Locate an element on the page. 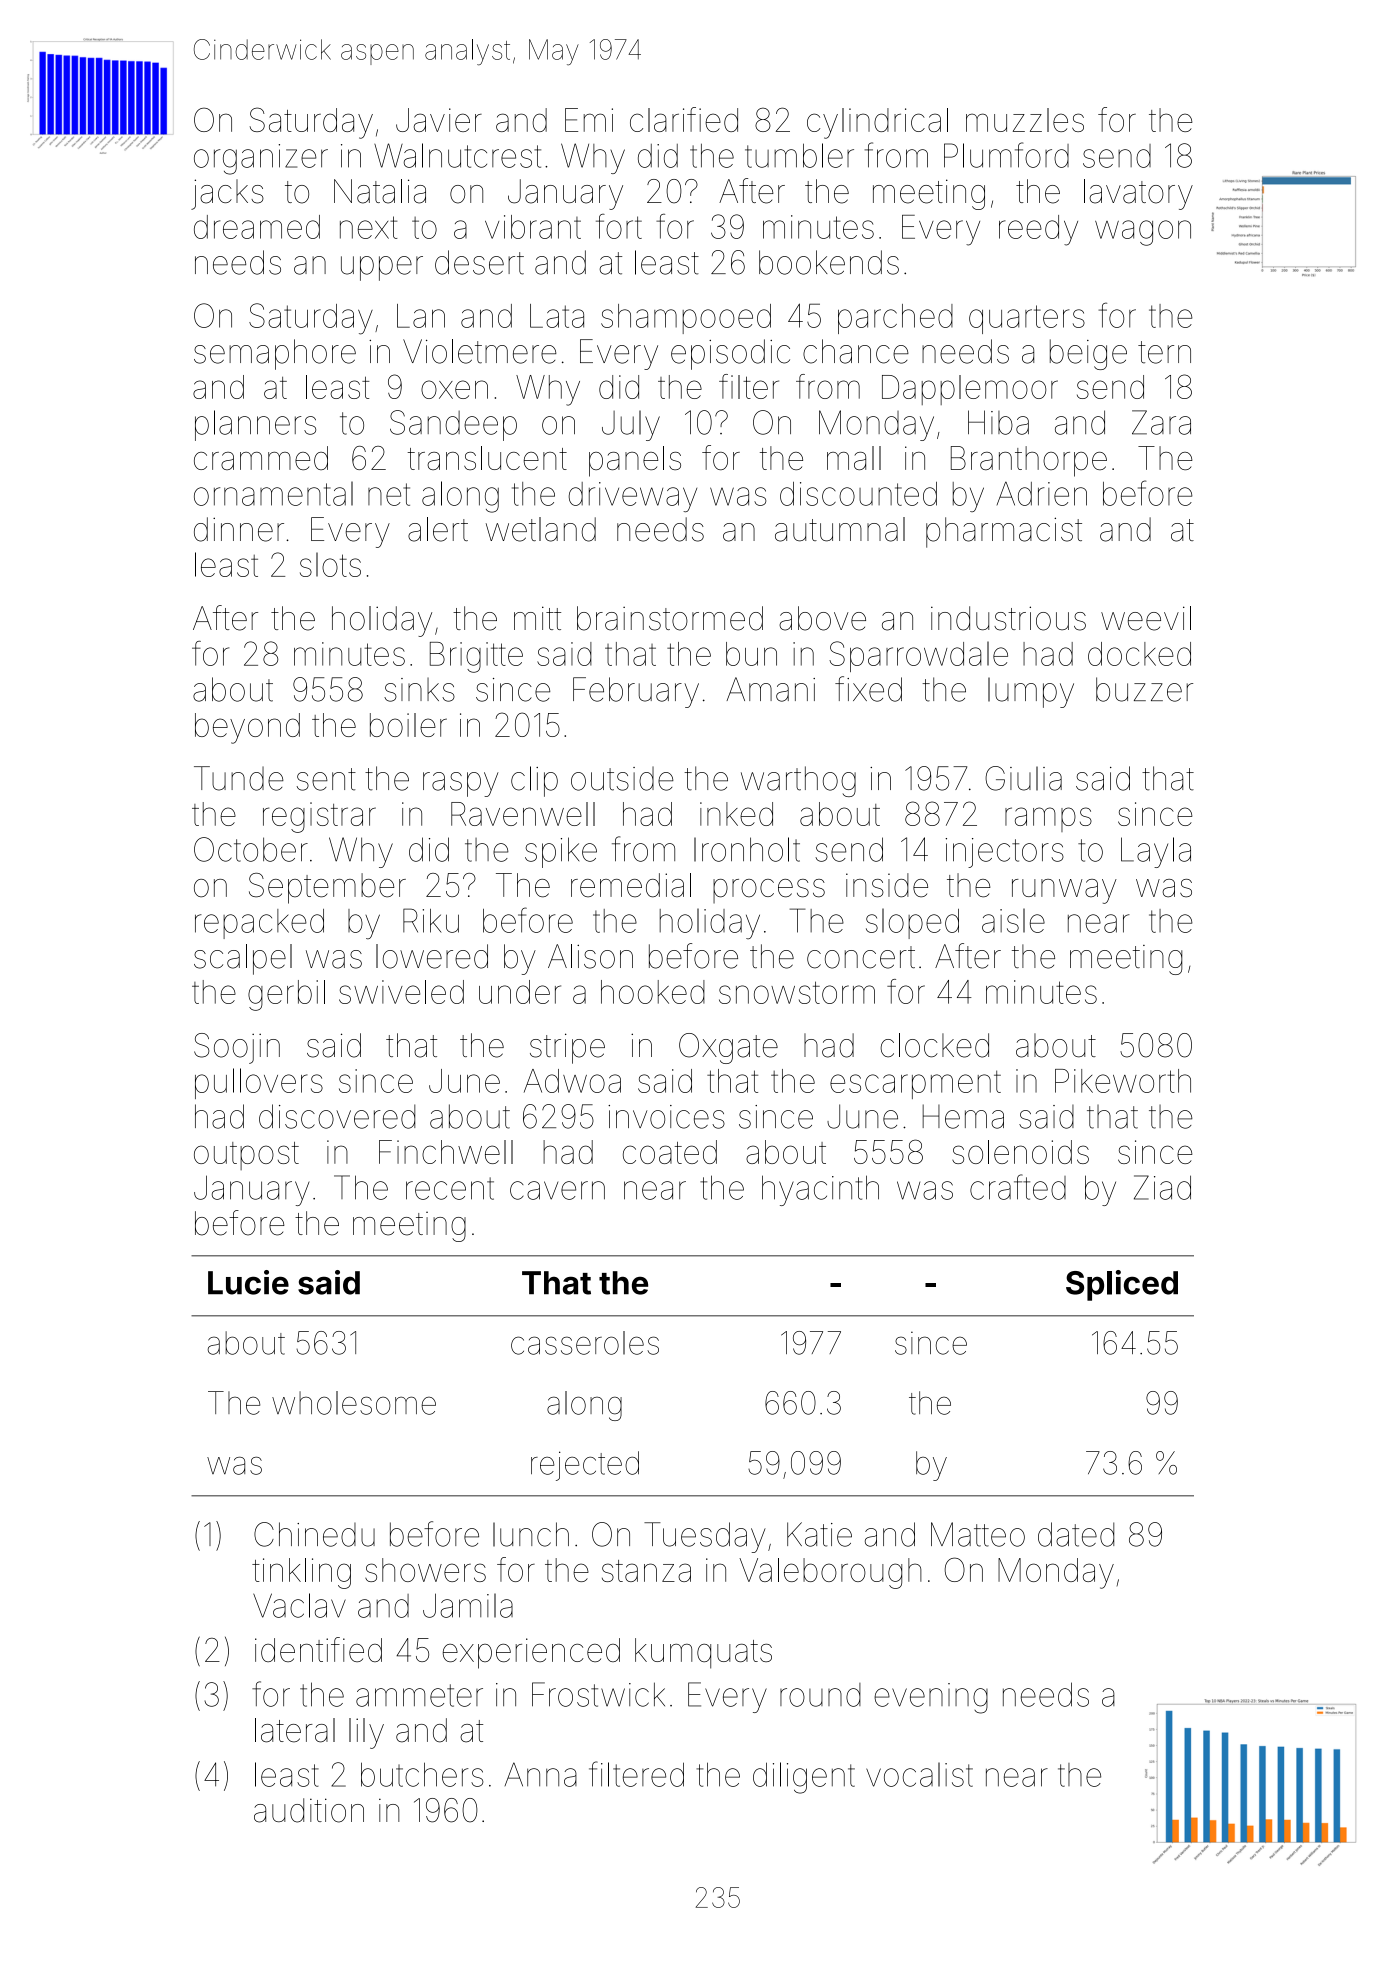 The image size is (1386, 1969). runway is located at coordinates (1064, 891).
